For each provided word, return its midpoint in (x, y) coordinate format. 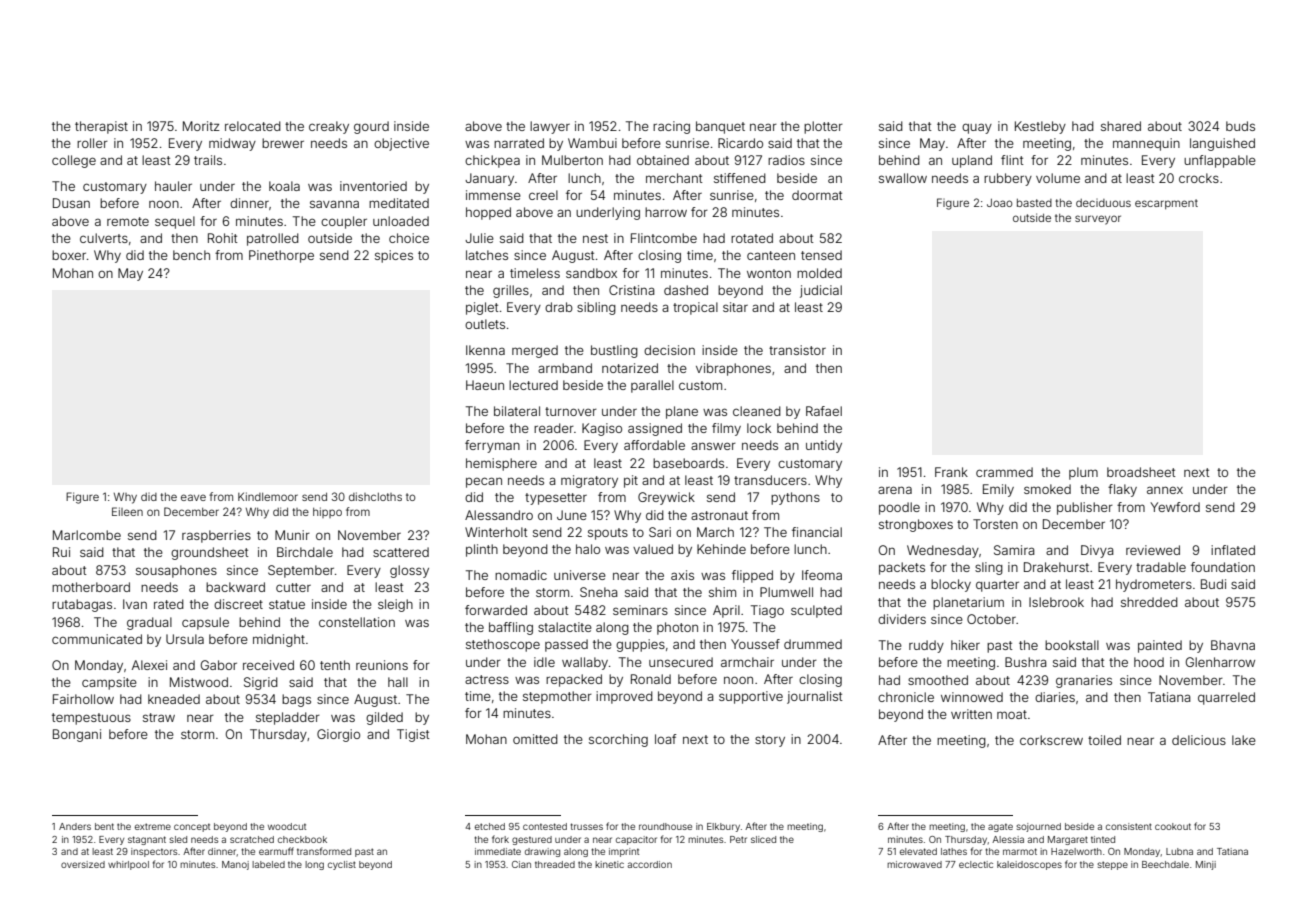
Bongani (77, 735)
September (301, 571)
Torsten (995, 524)
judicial (821, 291)
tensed (821, 255)
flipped (752, 576)
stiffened (740, 178)
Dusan (71, 203)
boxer (69, 255)
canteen (771, 255)
